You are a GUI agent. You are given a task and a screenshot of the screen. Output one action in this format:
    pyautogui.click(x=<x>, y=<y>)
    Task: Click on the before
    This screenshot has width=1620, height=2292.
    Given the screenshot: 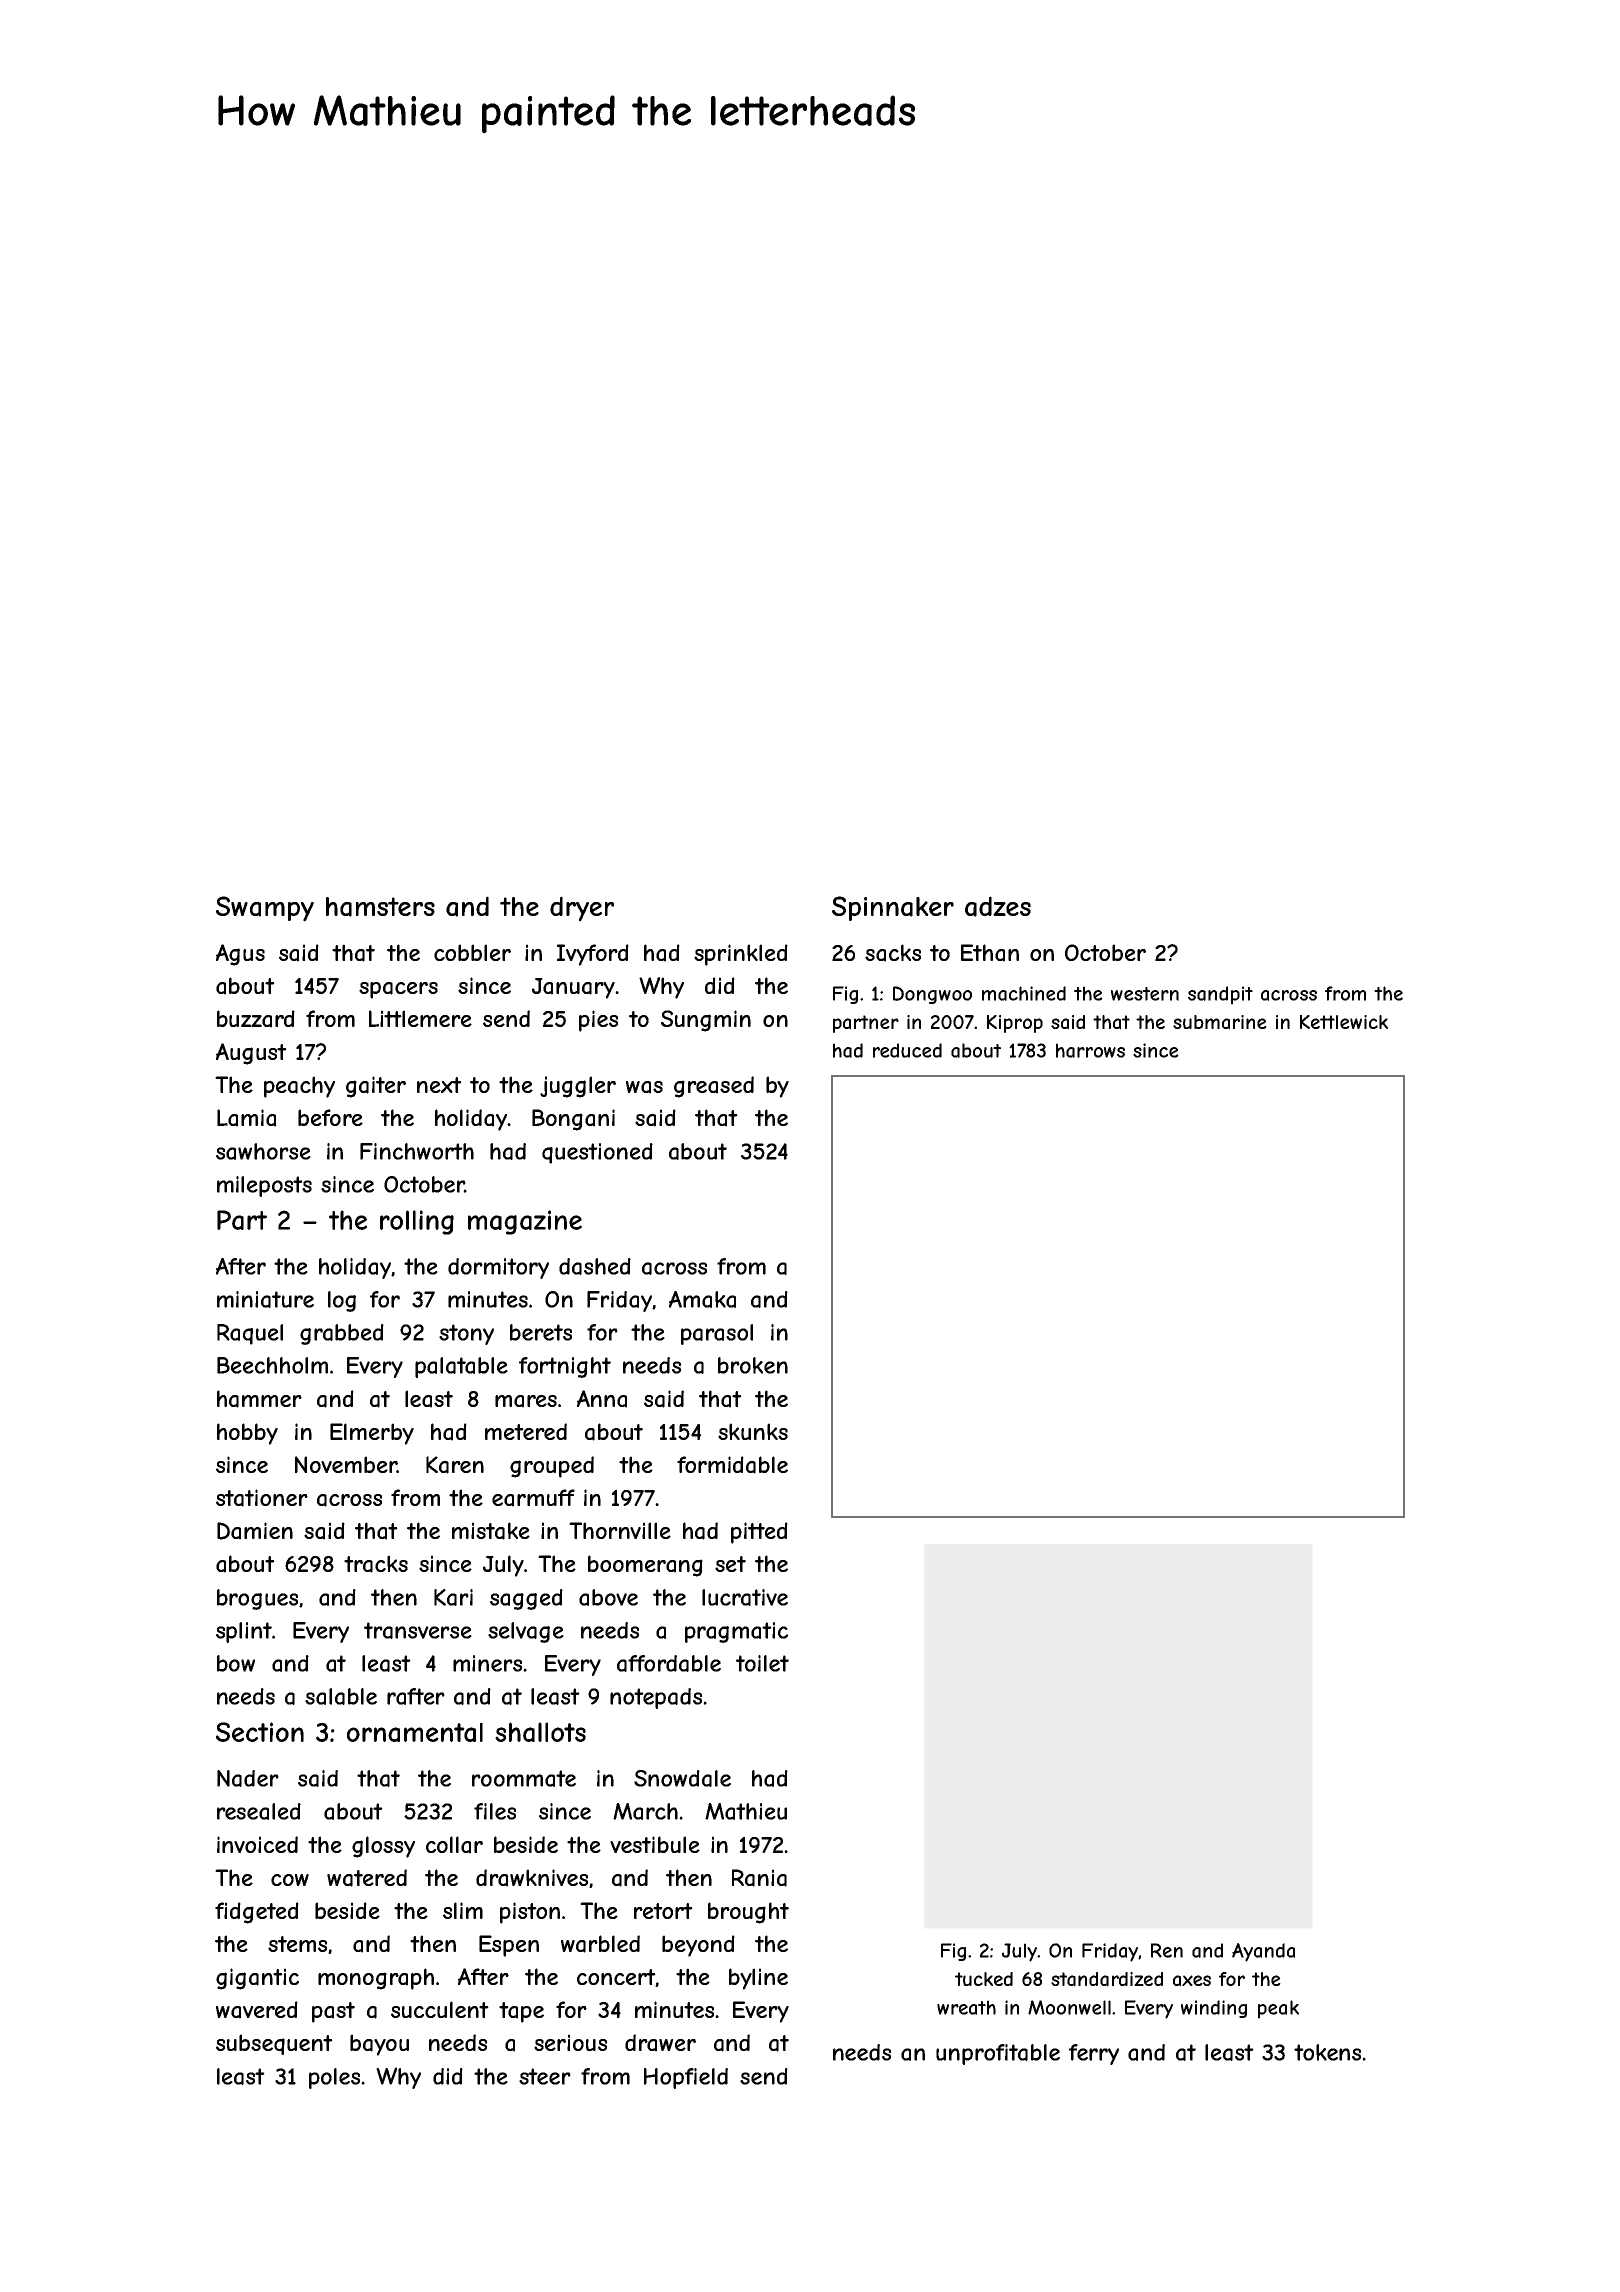 What is the action you would take?
    pyautogui.click(x=330, y=1117)
